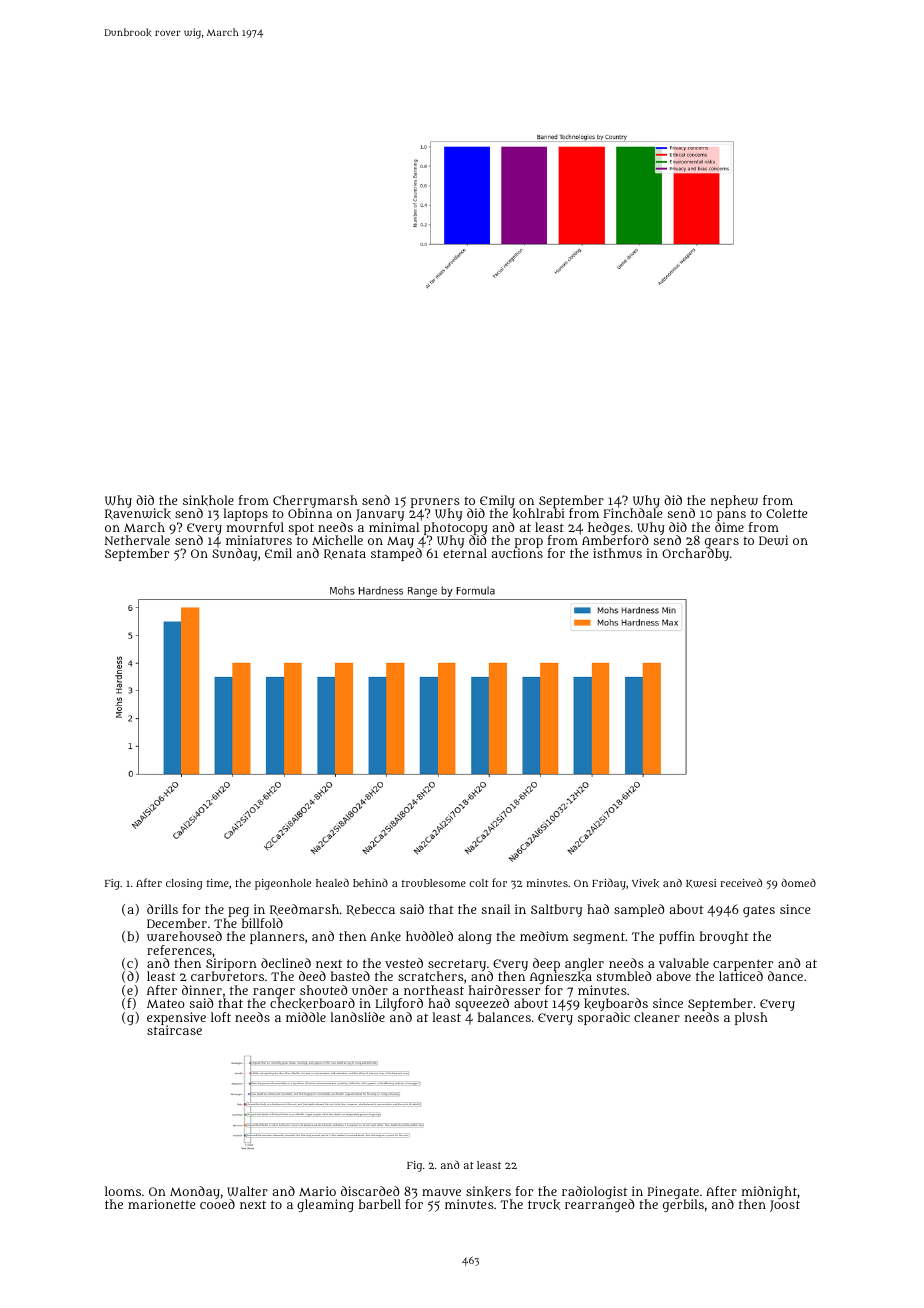 The width and height of the image is (924, 1308). I want to click on Walter, so click(247, 1191).
